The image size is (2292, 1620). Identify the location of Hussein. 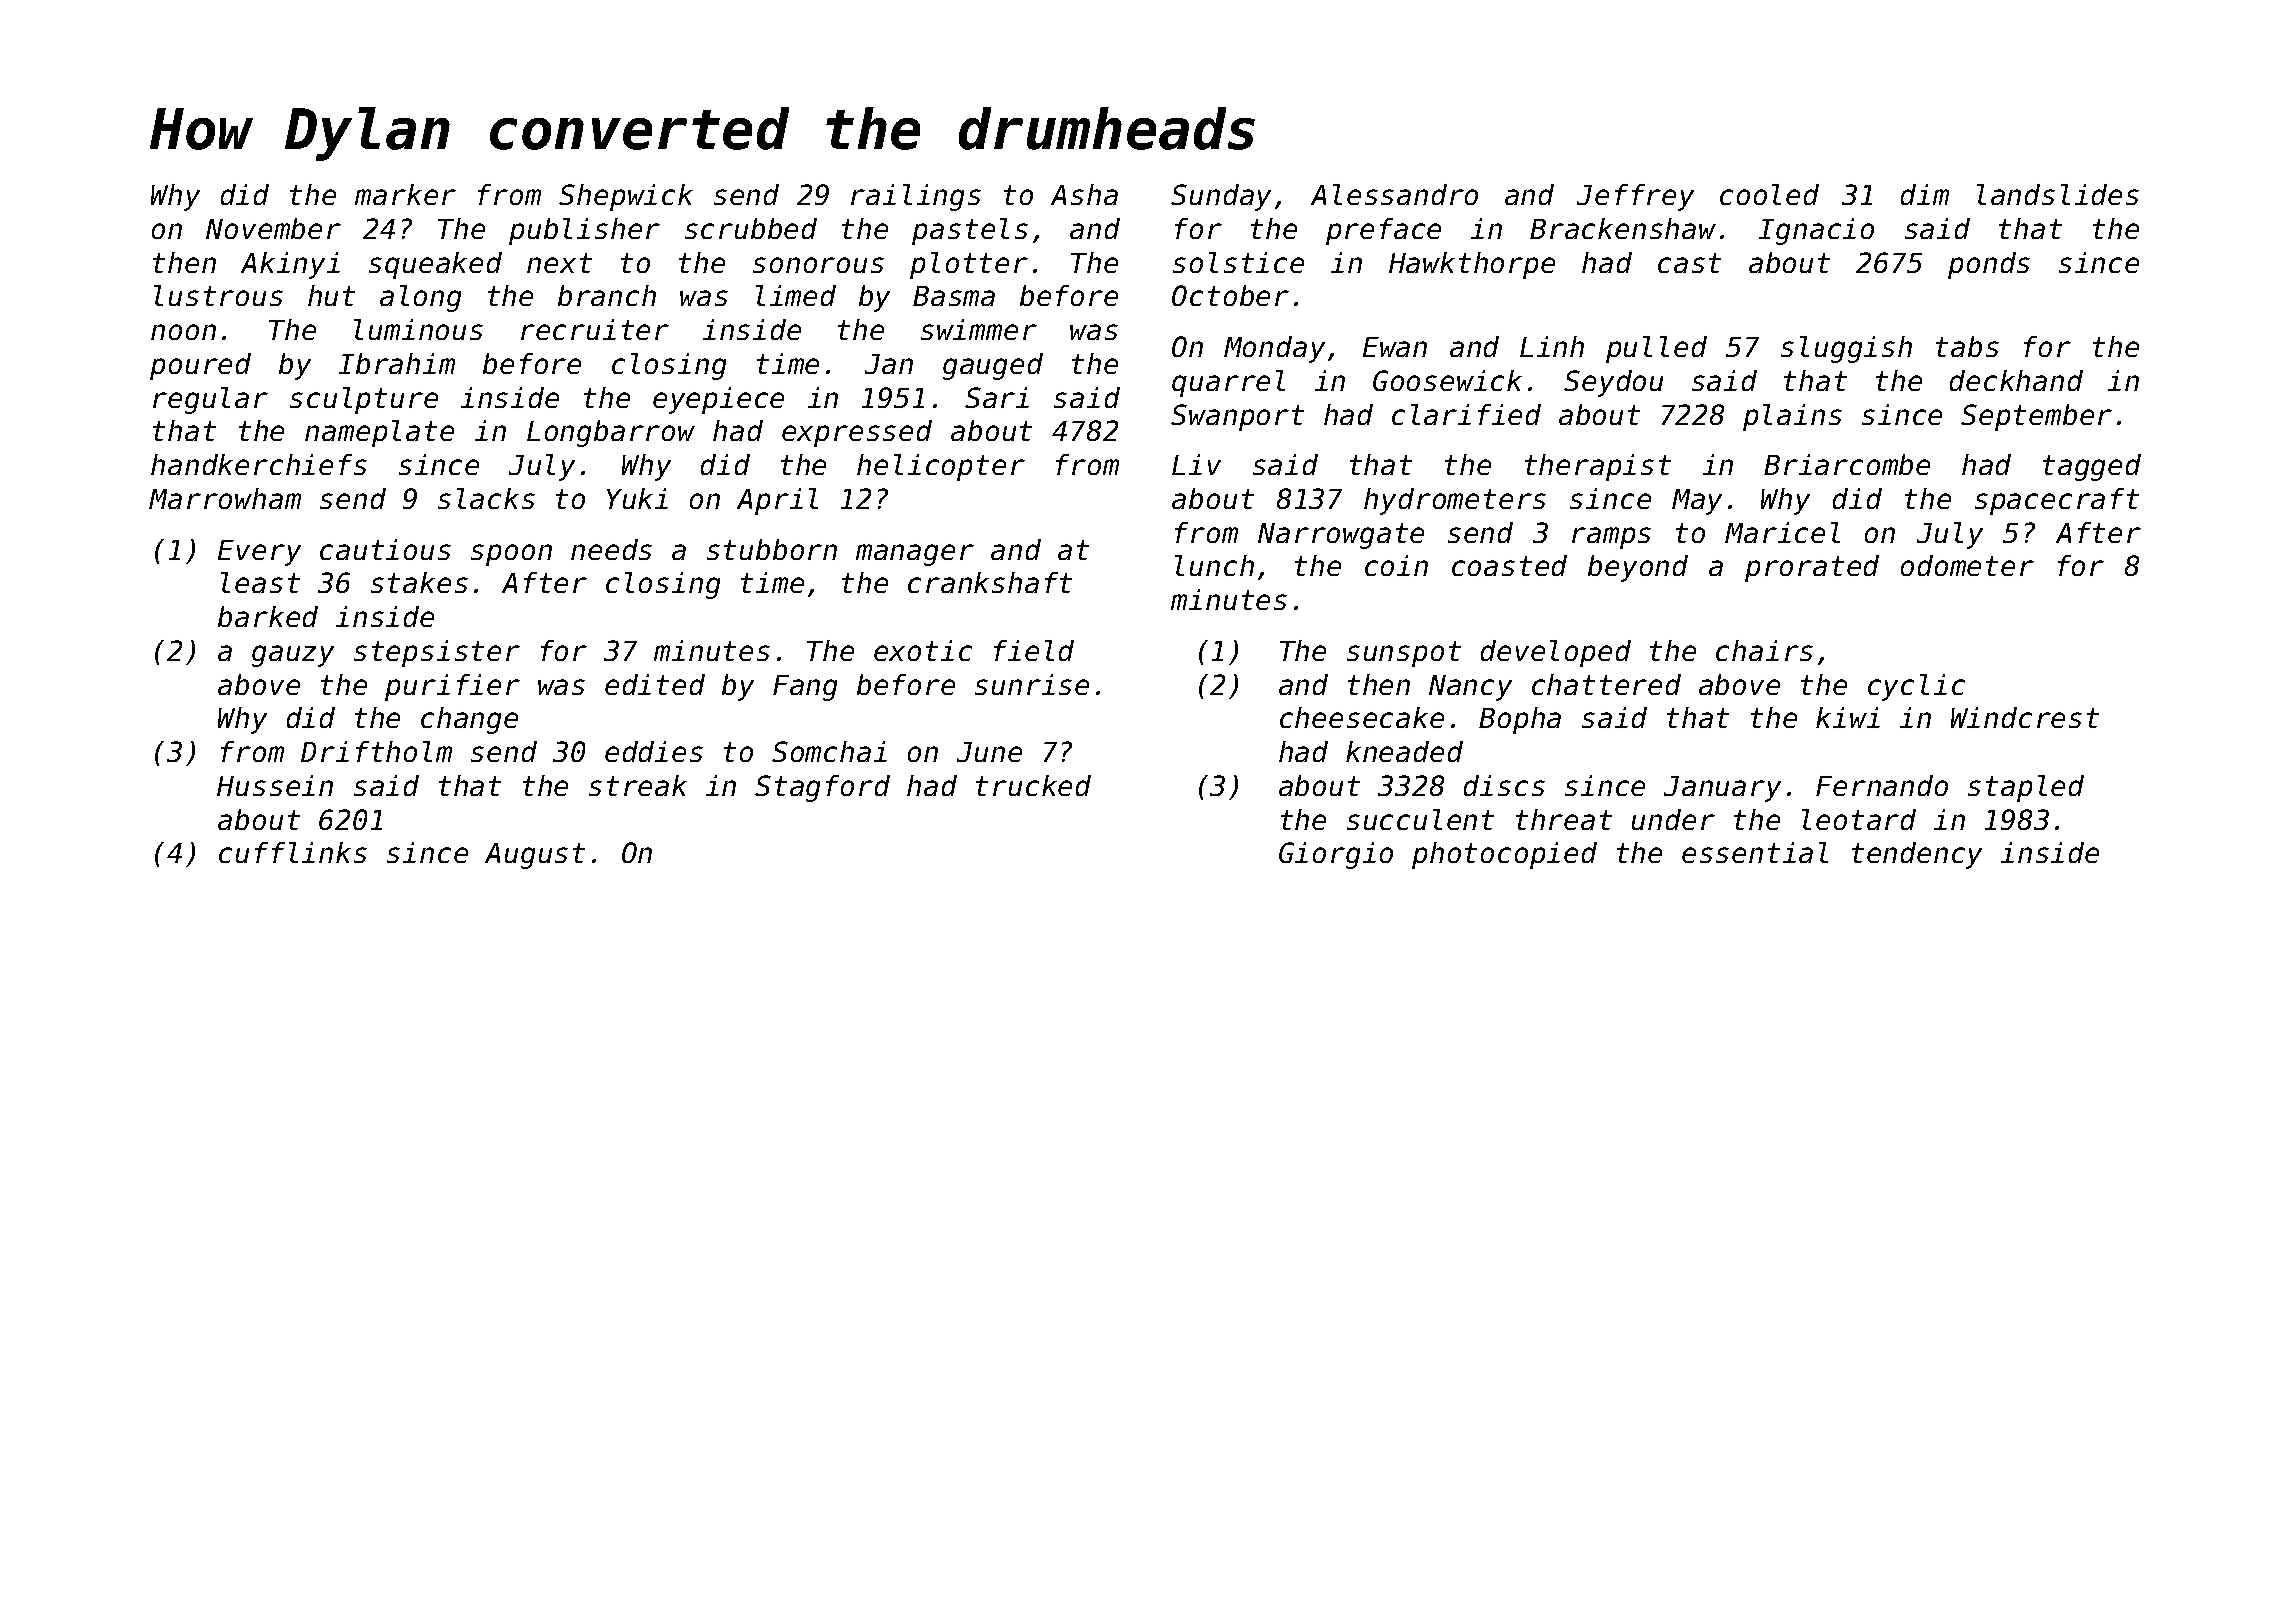
(275, 785).
